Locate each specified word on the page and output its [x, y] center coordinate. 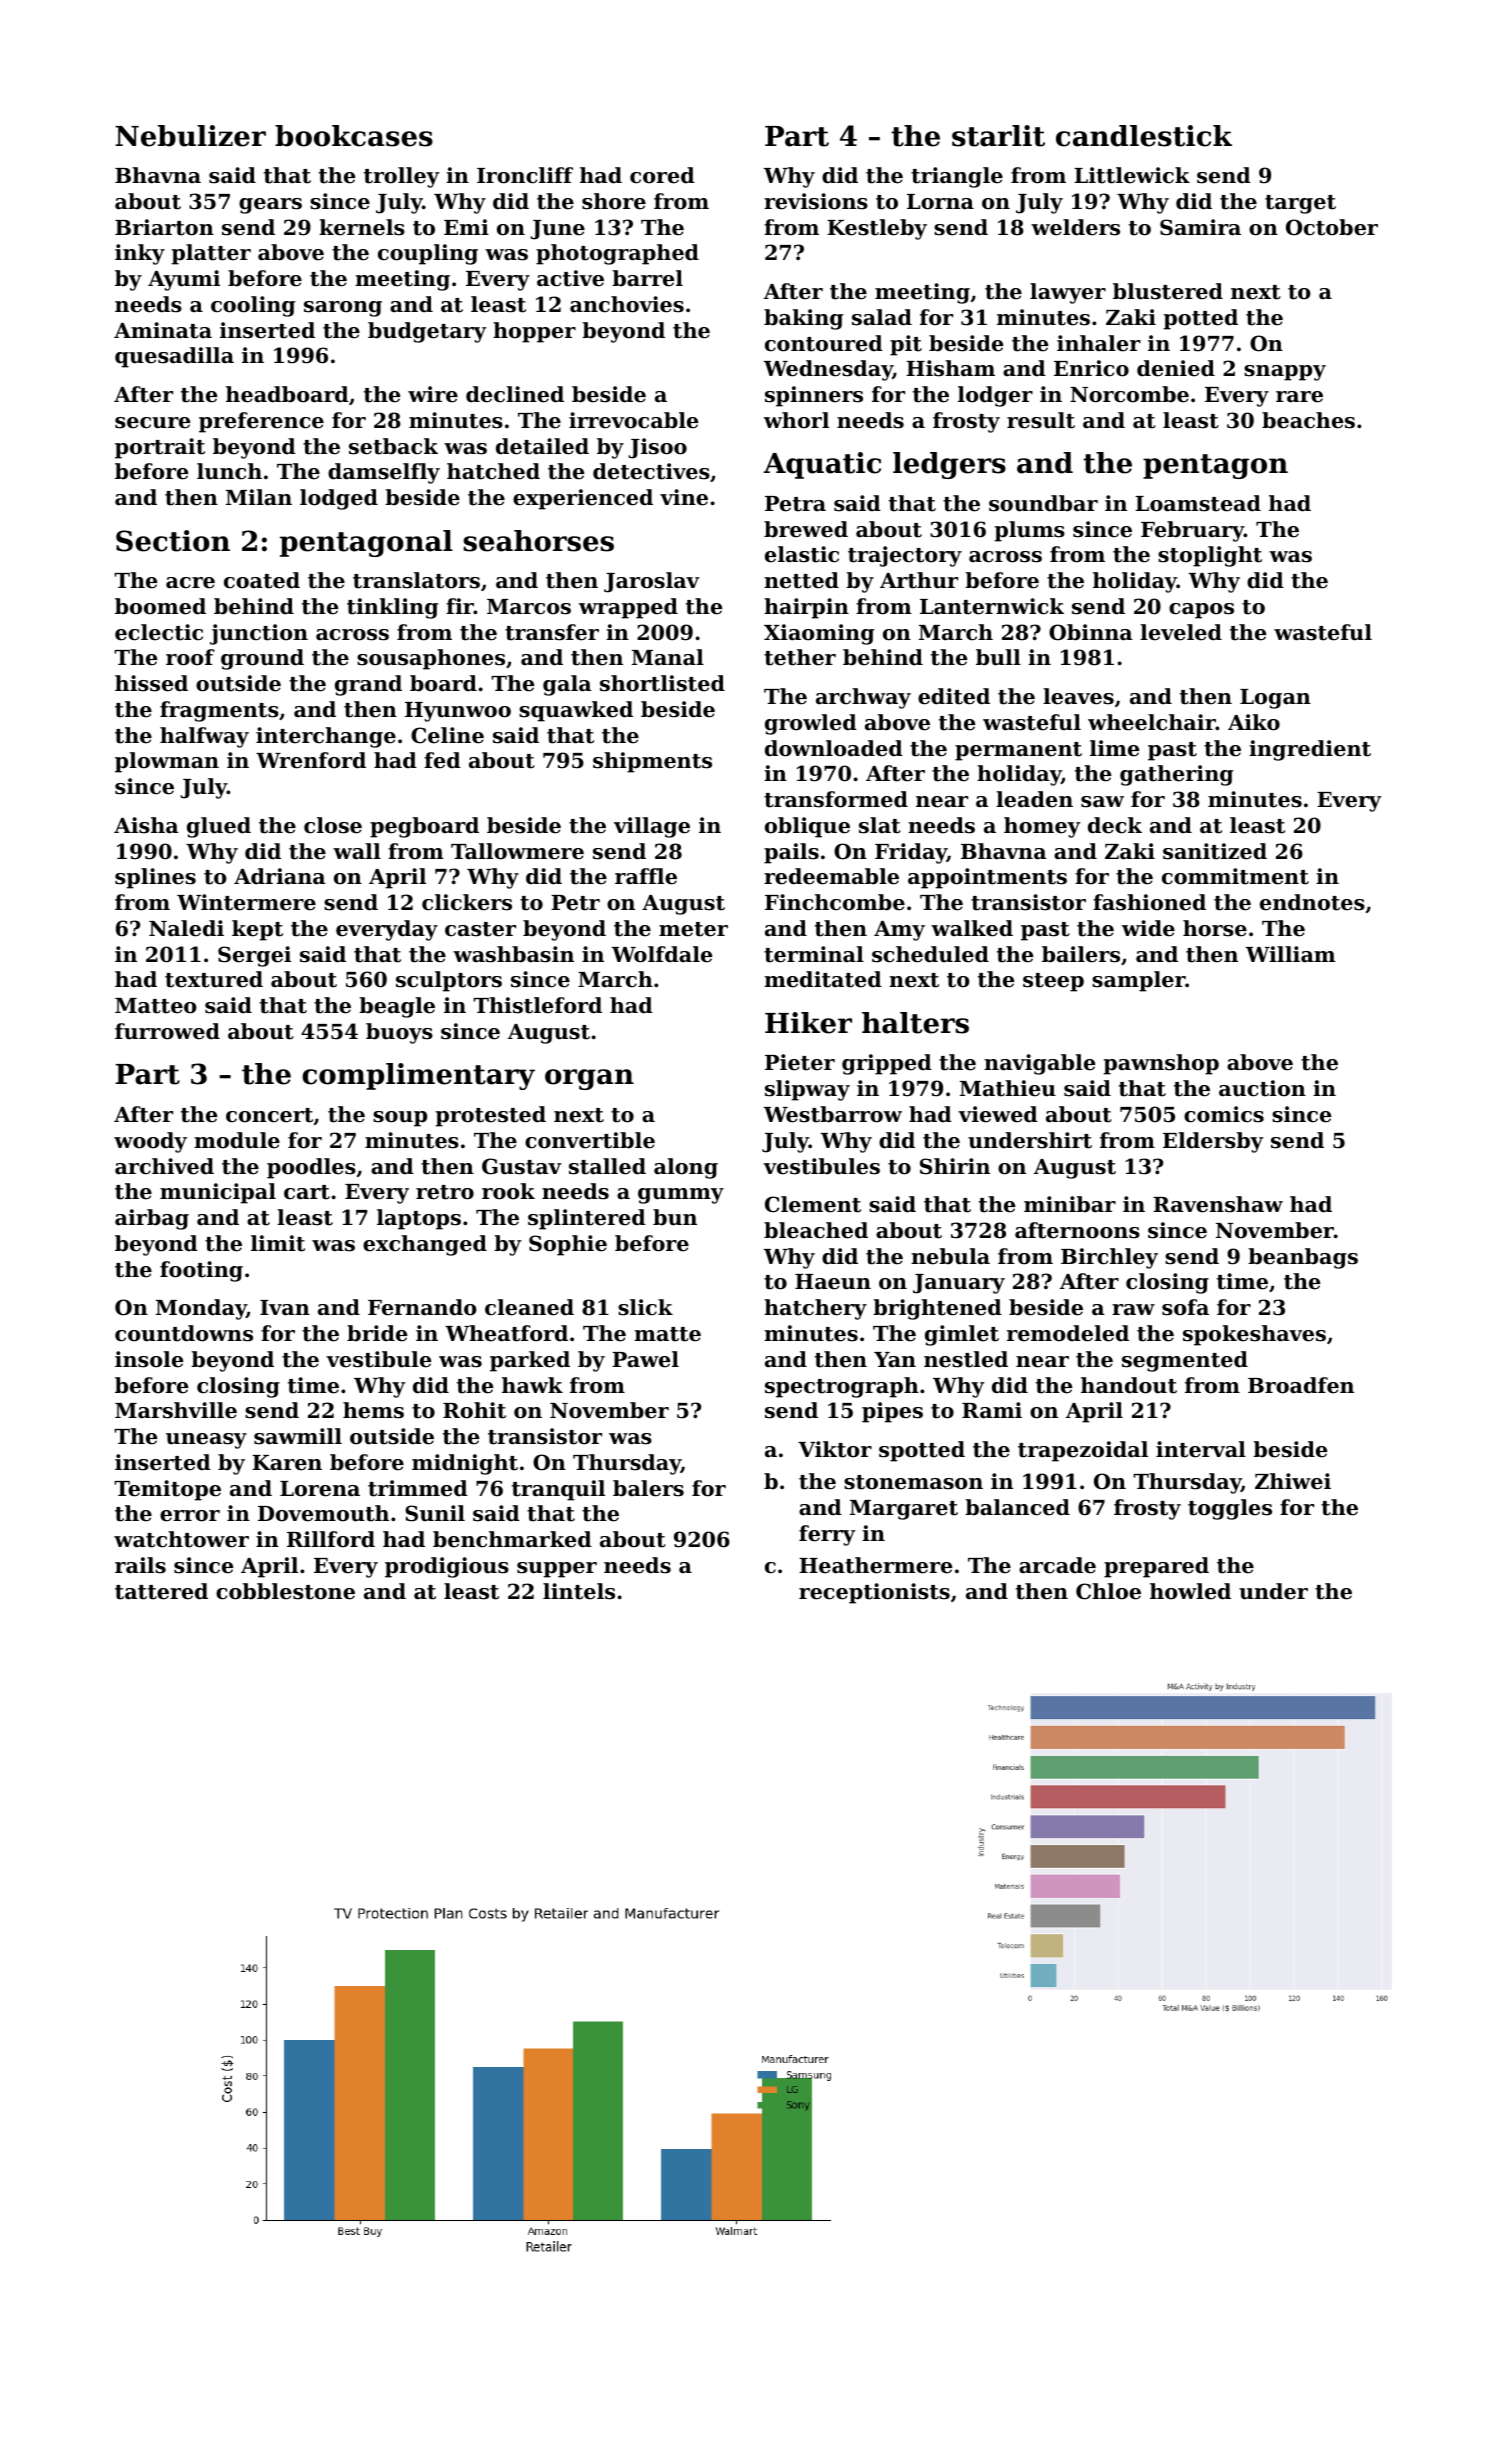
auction [1262, 1088]
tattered [161, 1591]
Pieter [800, 1062]
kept [257, 930]
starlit [998, 136]
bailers [1081, 954]
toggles [1230, 1509]
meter [693, 929]
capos [1201, 611]
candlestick [1144, 136]
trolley [401, 177]
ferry [827, 1535]
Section [173, 541]
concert [269, 1115]
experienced [583, 499]
